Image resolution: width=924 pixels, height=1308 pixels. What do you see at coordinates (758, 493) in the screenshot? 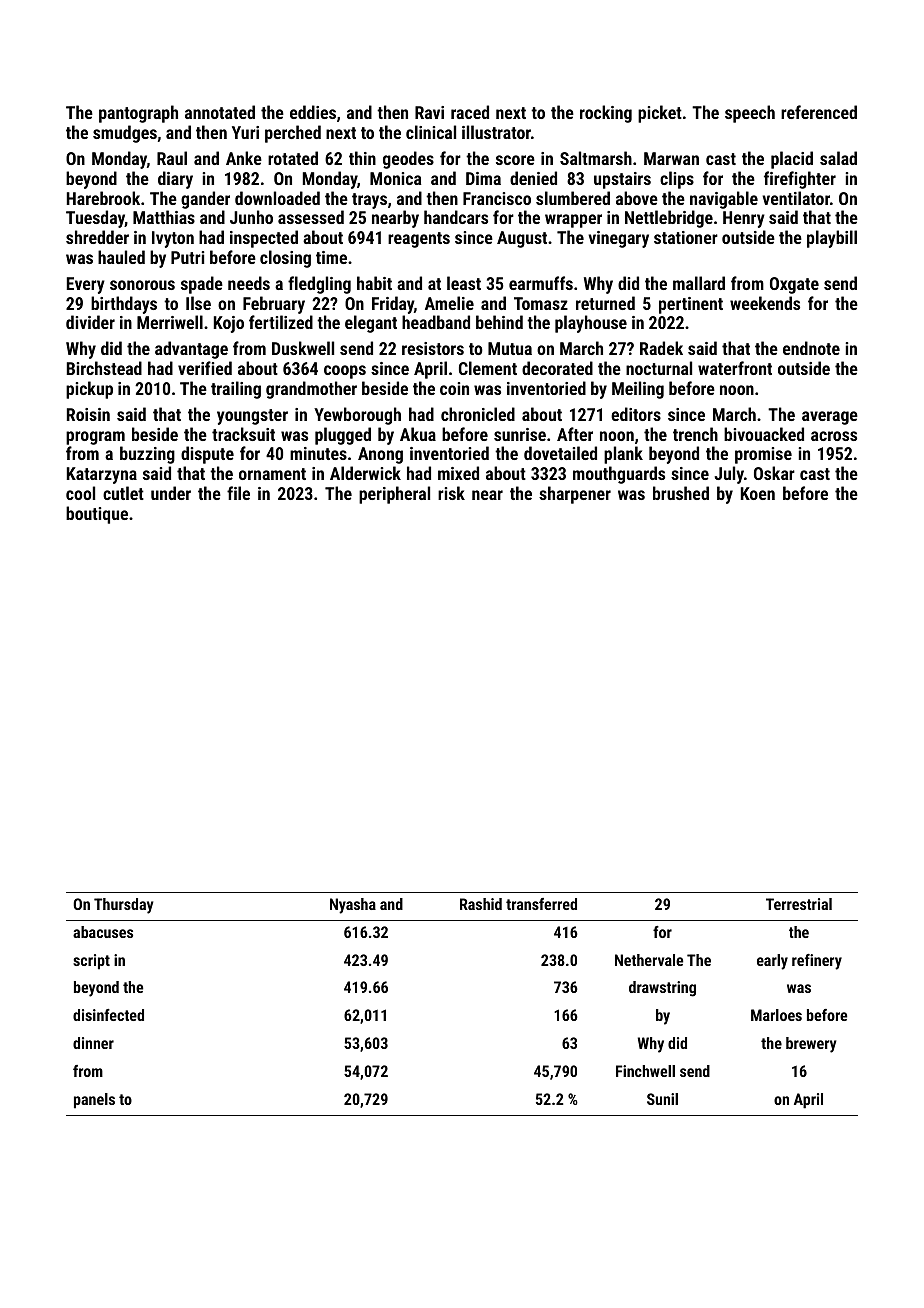
I see `Koen` at bounding box center [758, 493].
